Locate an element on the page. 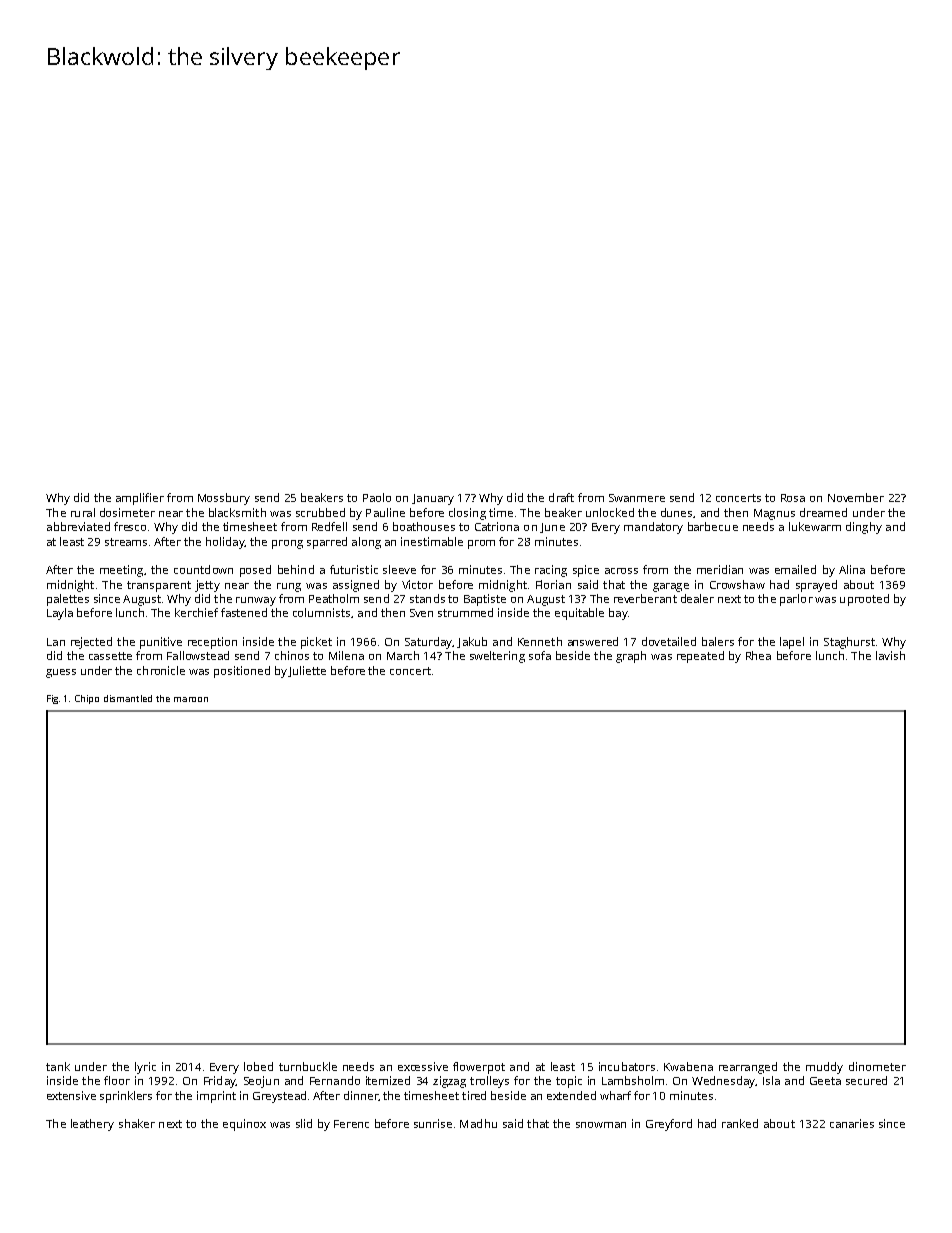 The image size is (952, 1233). sweltering is located at coordinates (497, 657).
